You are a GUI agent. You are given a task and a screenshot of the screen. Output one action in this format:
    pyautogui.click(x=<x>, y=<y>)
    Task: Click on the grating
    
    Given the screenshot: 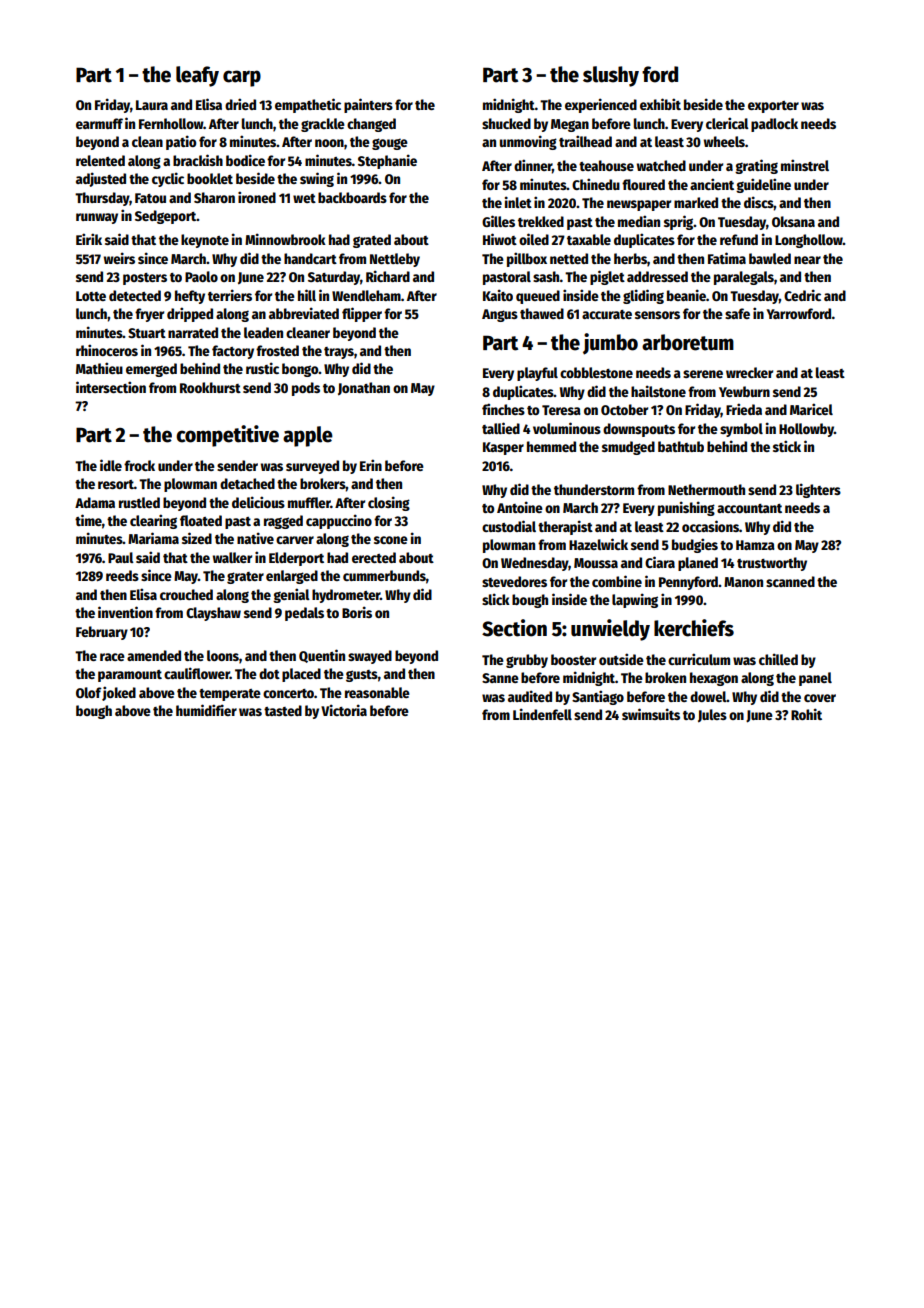 What is the action you would take?
    pyautogui.click(x=756, y=166)
